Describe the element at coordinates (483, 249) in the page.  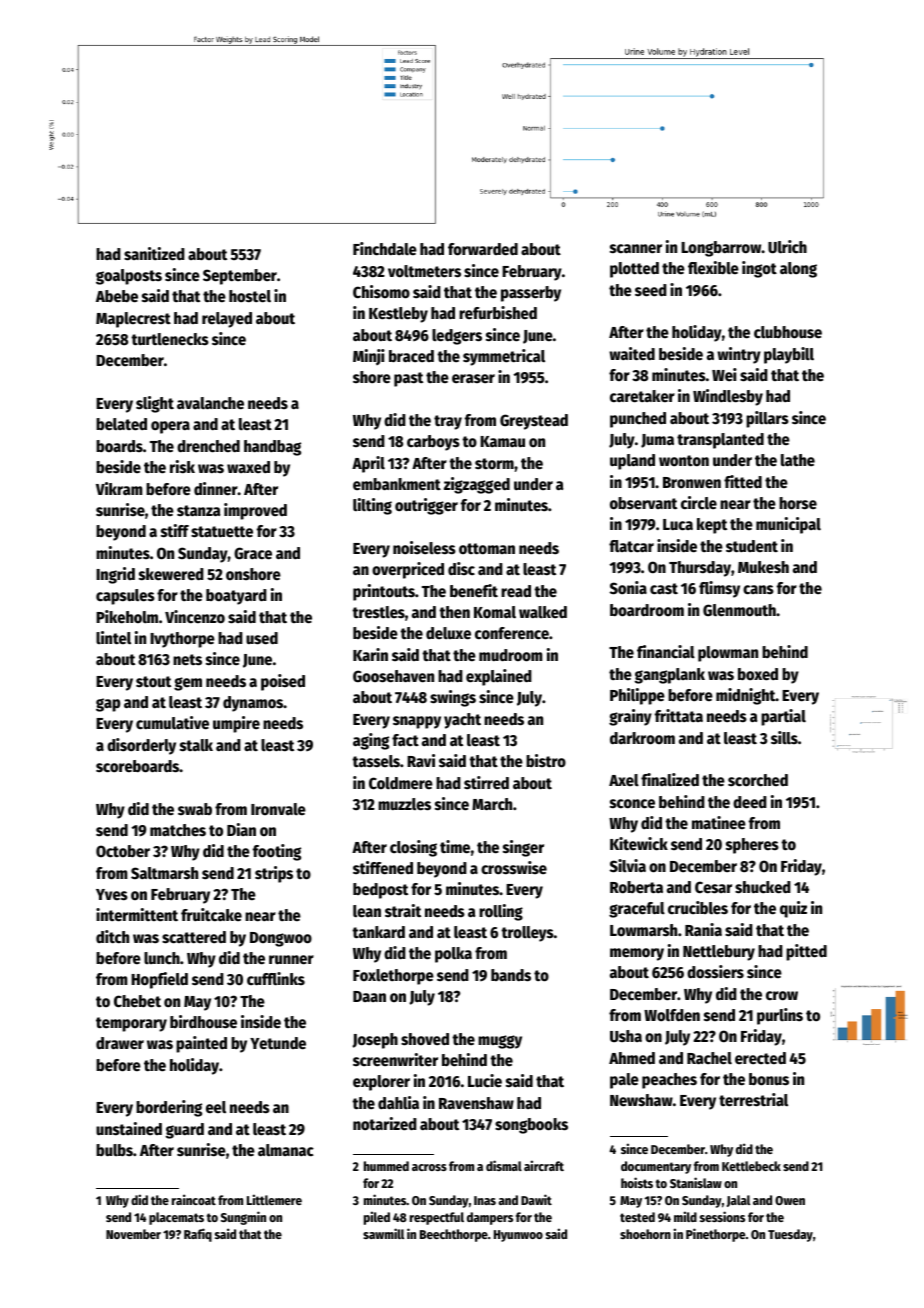
I see `forwarded` at that location.
